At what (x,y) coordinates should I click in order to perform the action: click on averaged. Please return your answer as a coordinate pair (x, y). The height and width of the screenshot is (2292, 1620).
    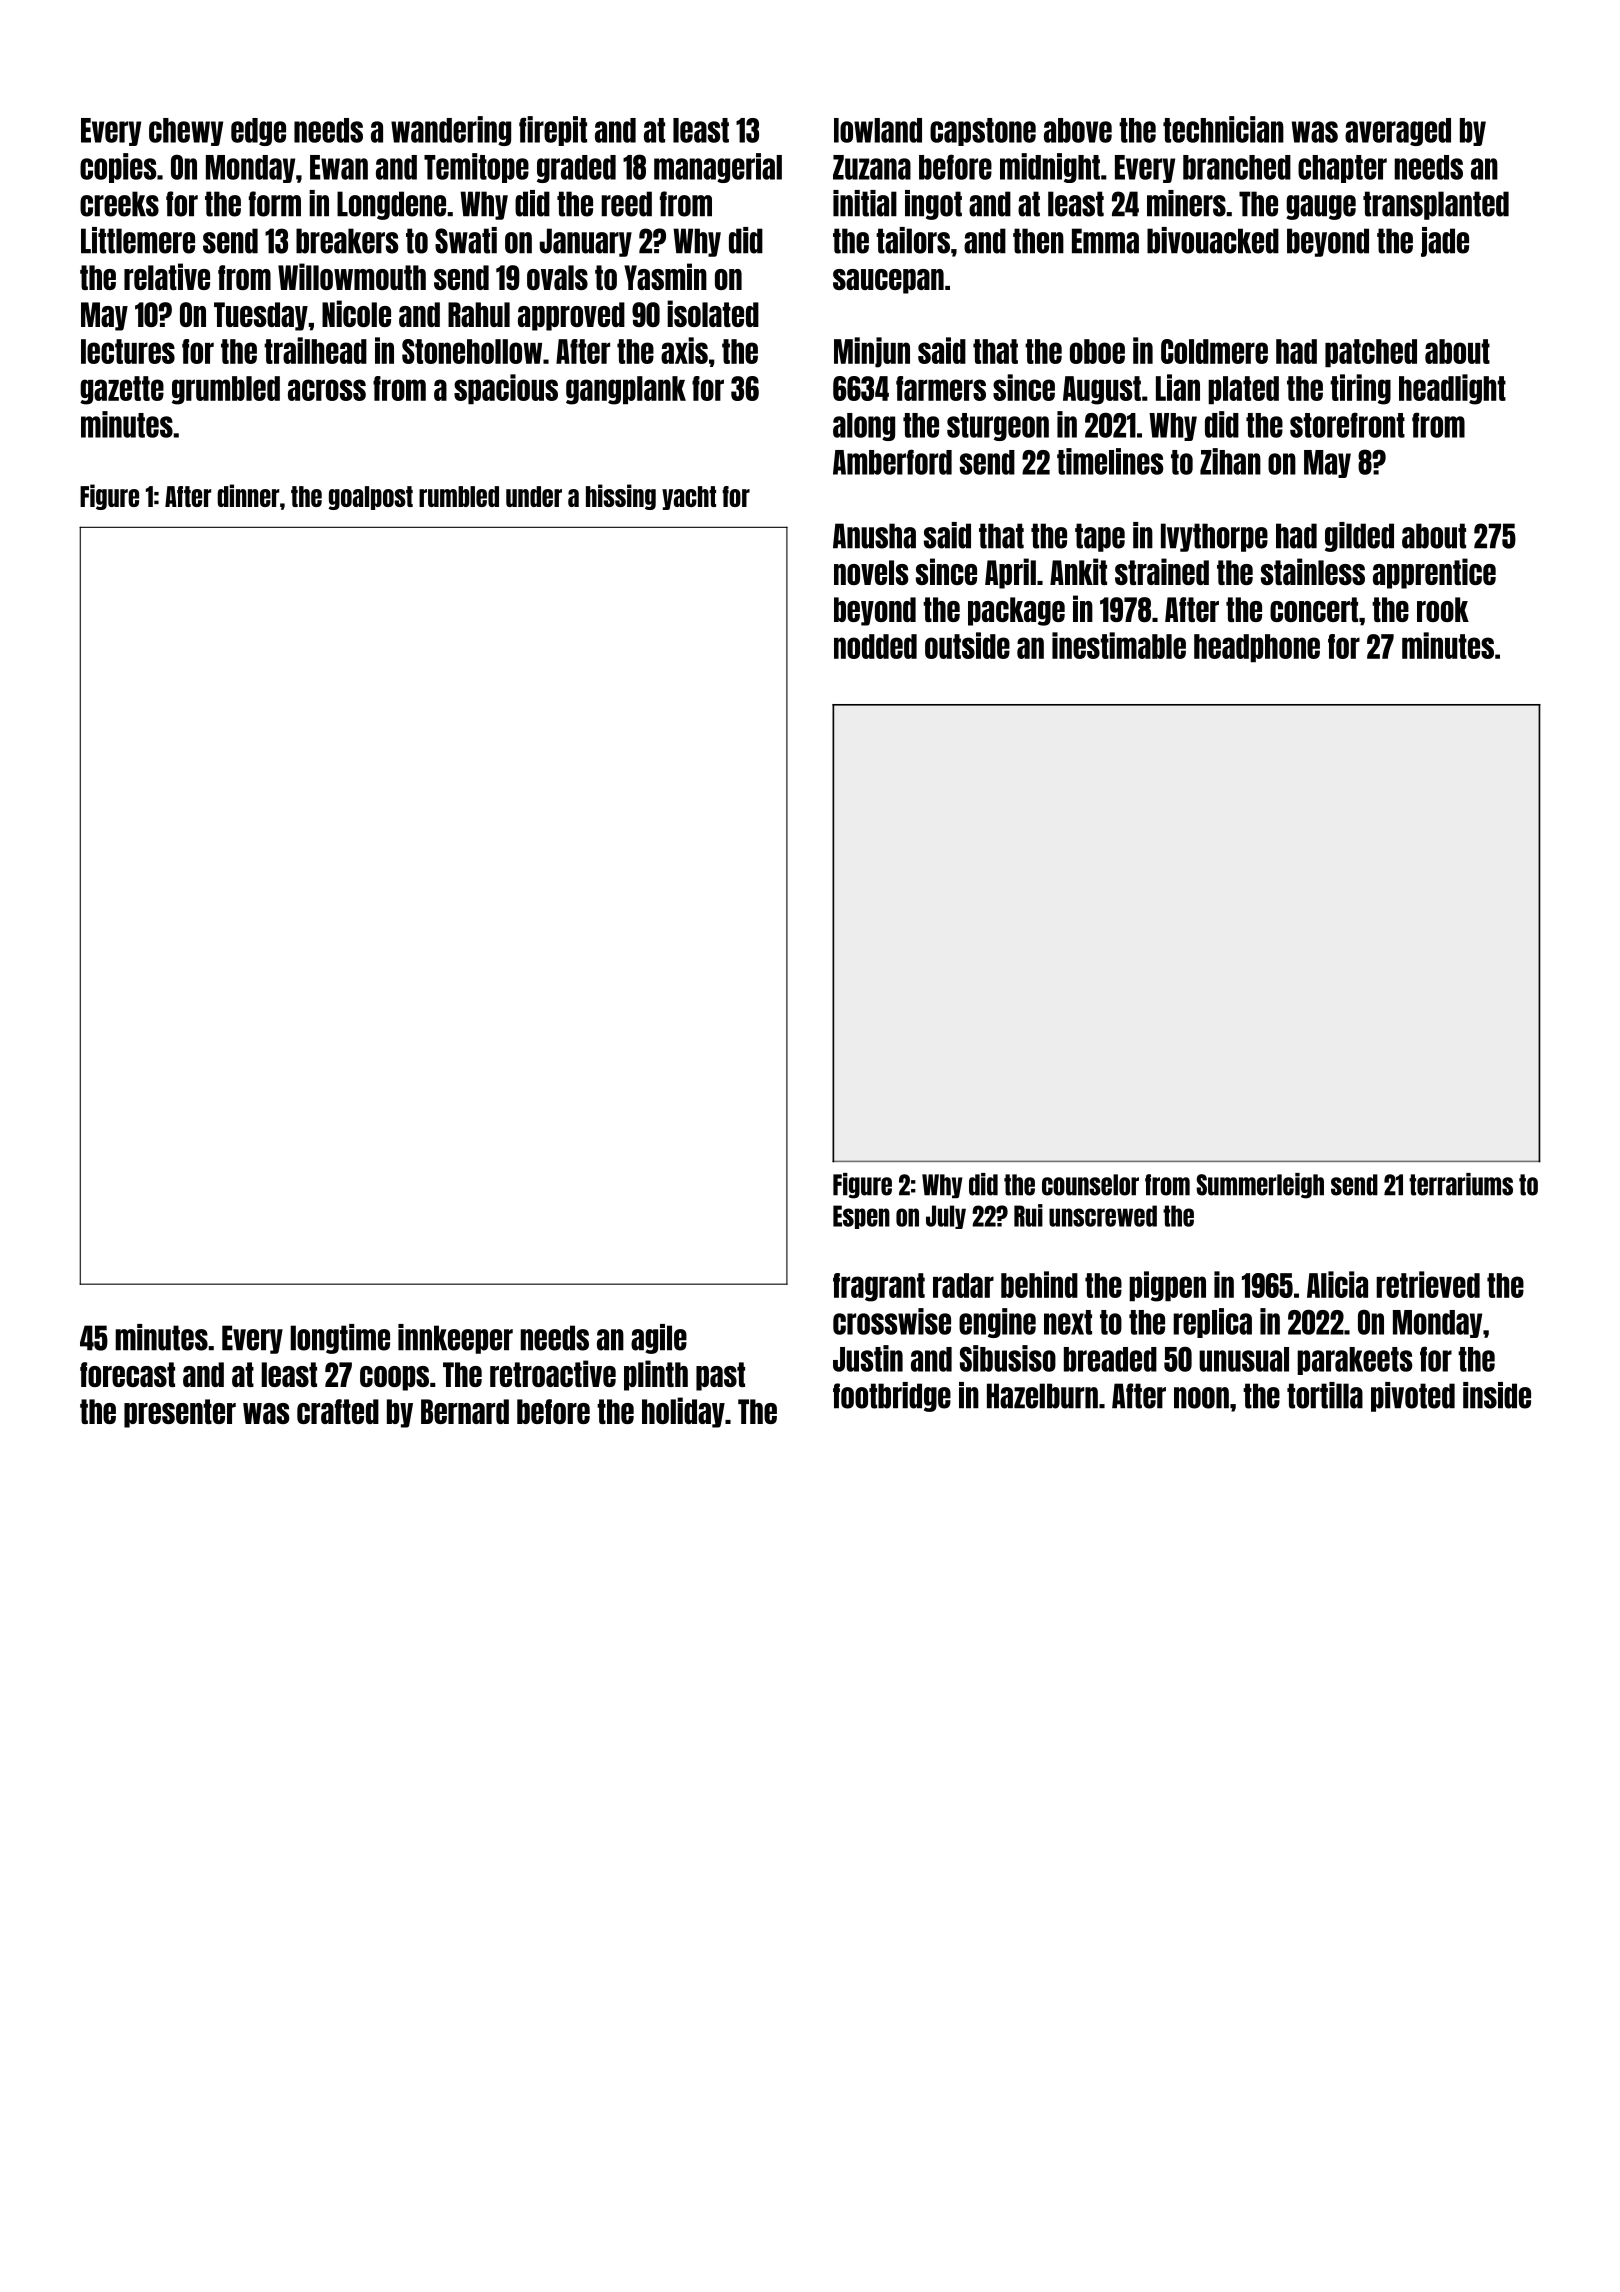
    Looking at the image, I should click on (1398, 132).
